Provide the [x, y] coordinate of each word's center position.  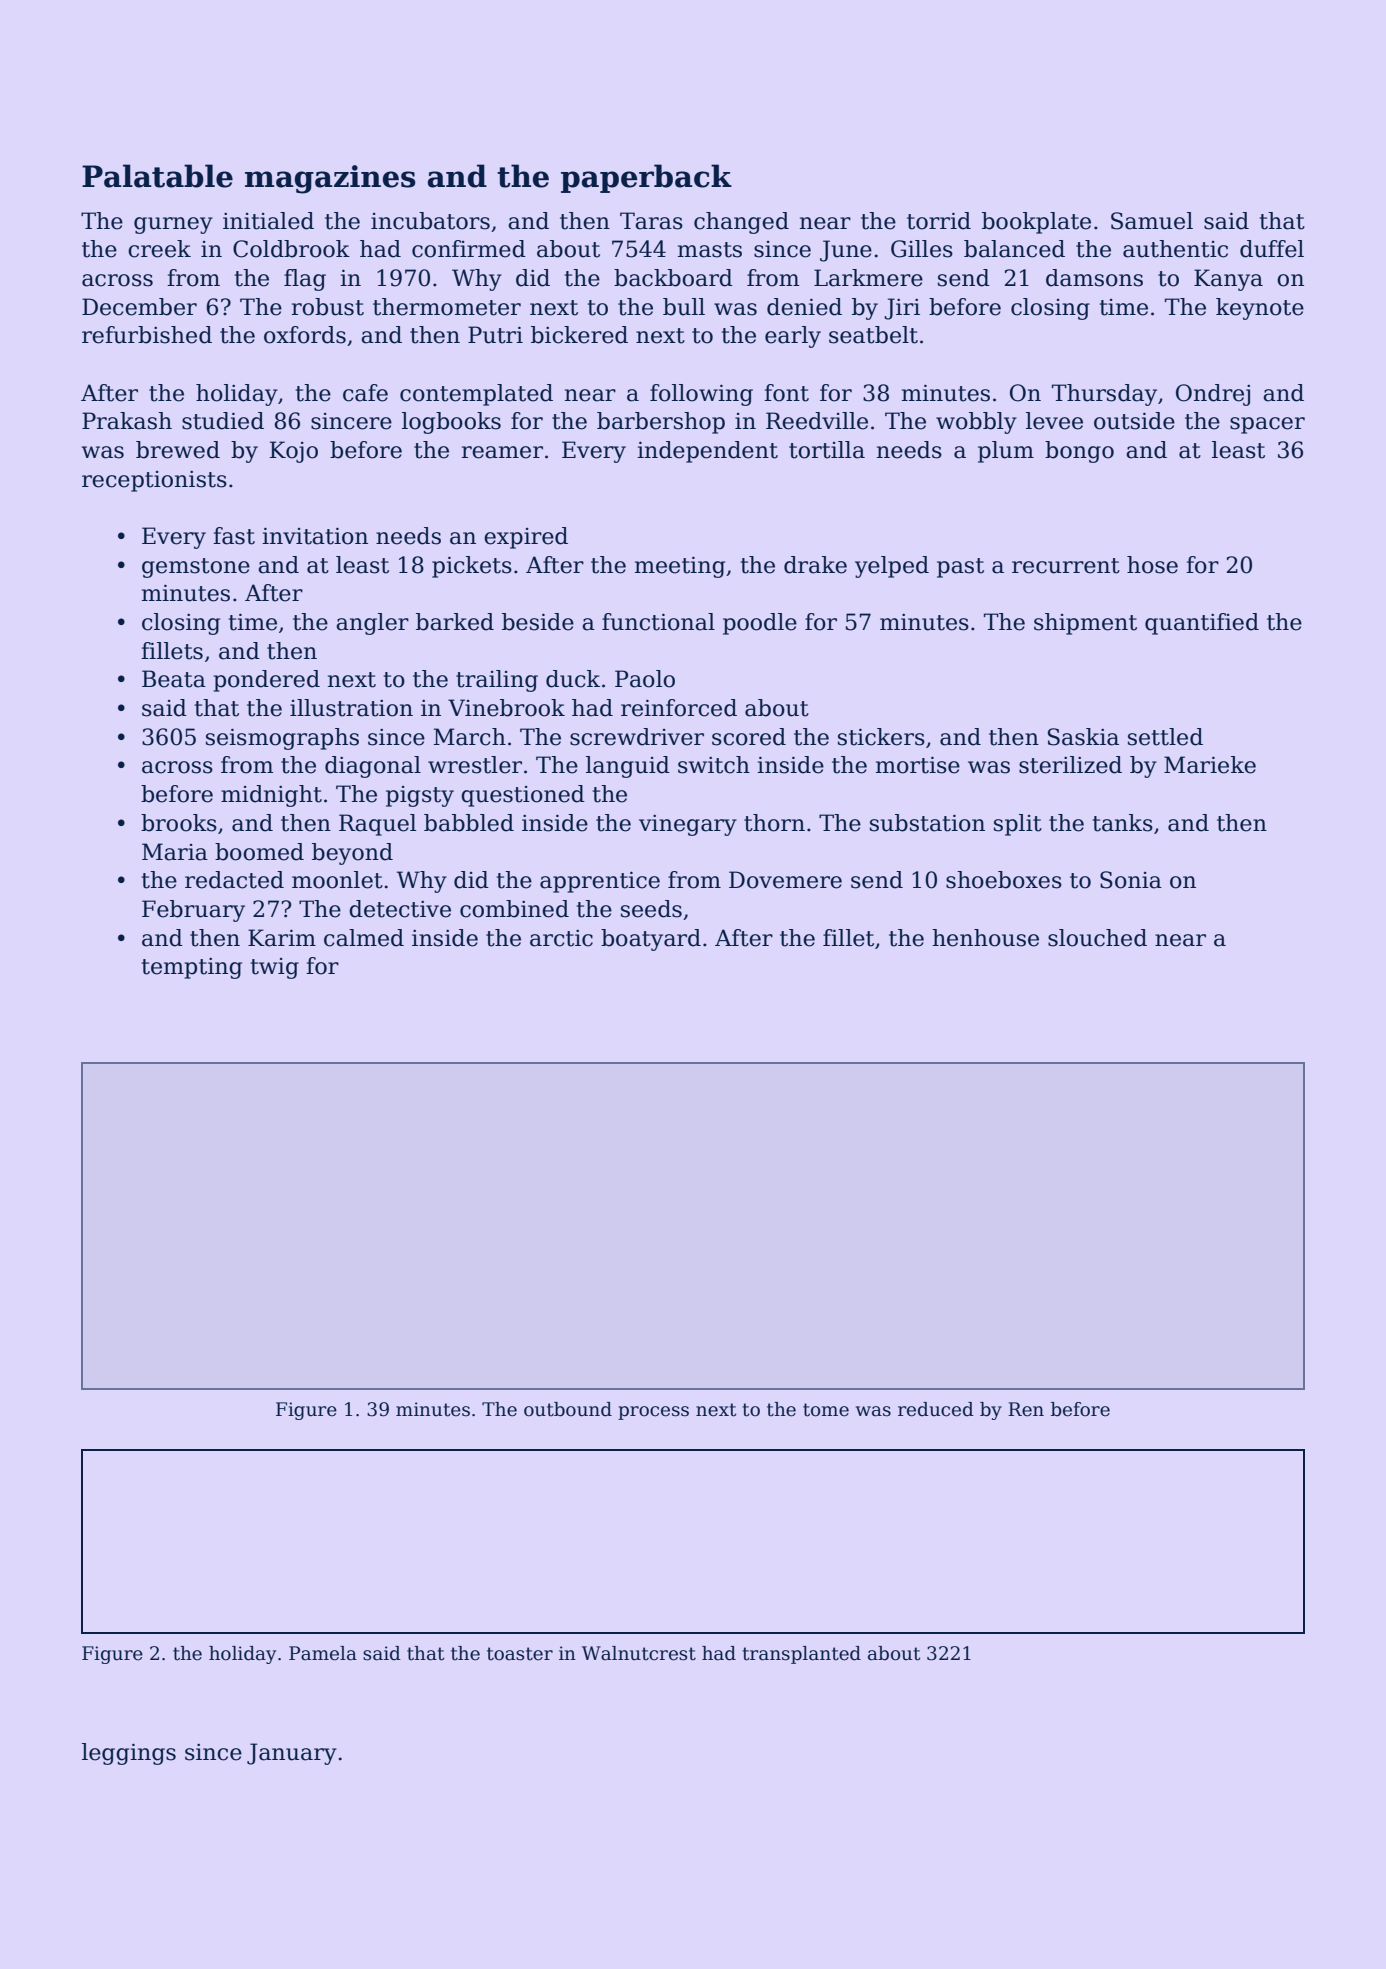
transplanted [801, 1655]
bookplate [1036, 223]
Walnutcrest [639, 1653]
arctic [561, 938]
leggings [129, 1754]
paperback [646, 178]
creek [159, 249]
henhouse [985, 938]
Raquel [377, 825]
